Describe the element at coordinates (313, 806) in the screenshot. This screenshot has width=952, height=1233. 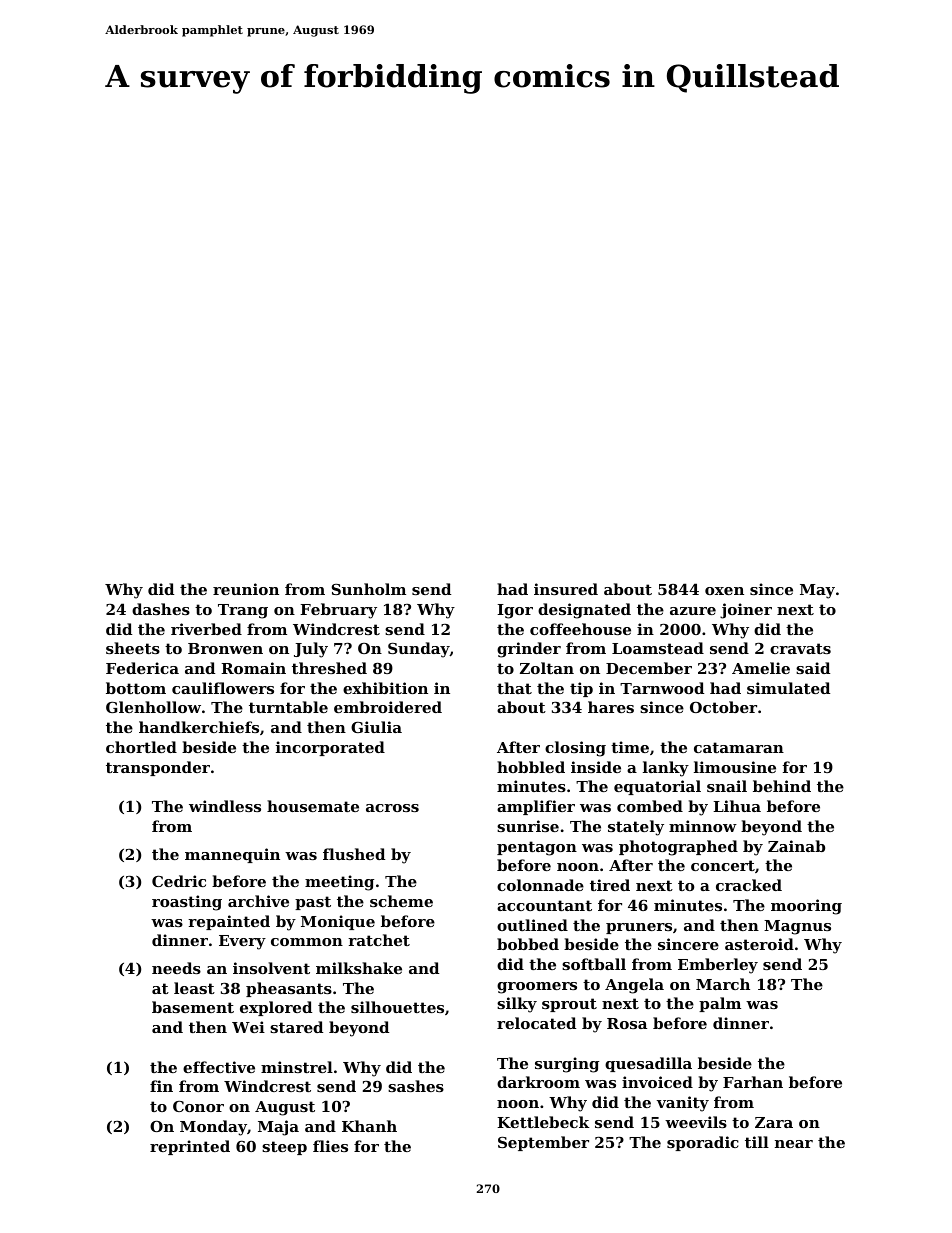
I see `housemate` at that location.
